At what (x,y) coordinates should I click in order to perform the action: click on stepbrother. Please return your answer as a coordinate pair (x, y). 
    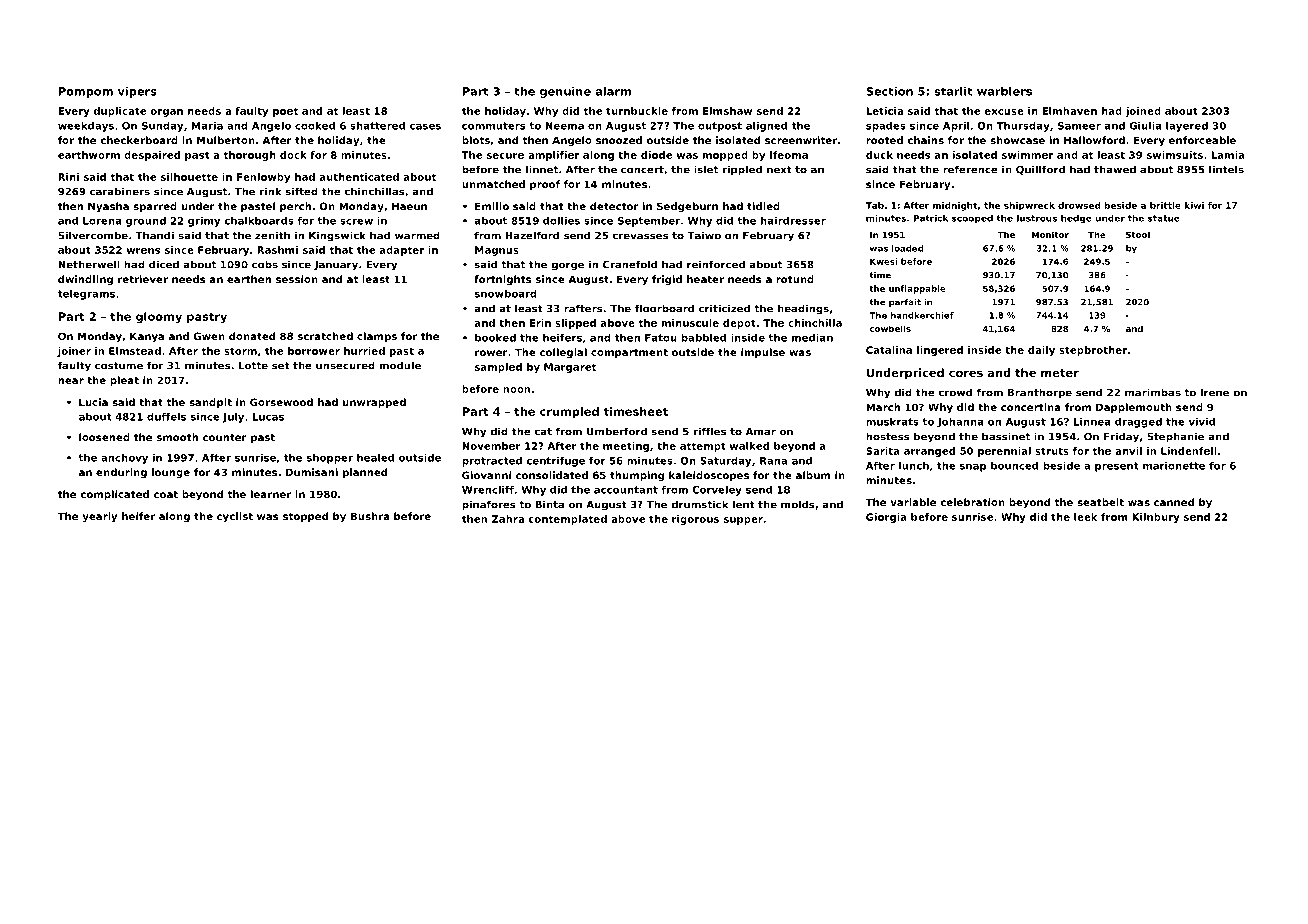
    Looking at the image, I should click on (1093, 351).
